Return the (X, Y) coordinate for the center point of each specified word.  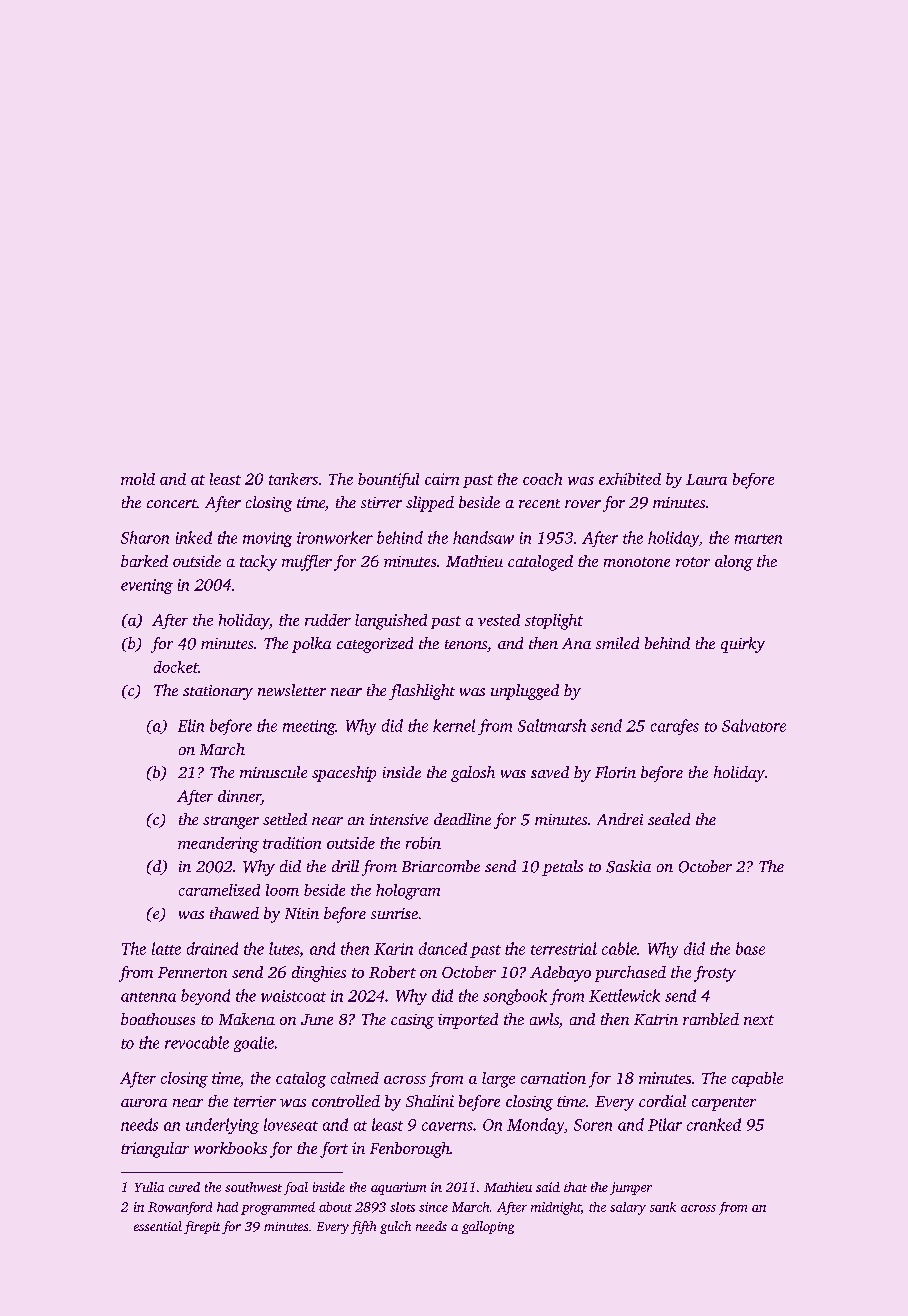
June (317, 1019)
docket (176, 667)
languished (391, 622)
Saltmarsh (552, 725)
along (734, 563)
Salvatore (754, 725)
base (750, 948)
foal (296, 1188)
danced (443, 948)
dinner (239, 797)
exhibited (630, 479)
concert (172, 503)
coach (542, 479)
